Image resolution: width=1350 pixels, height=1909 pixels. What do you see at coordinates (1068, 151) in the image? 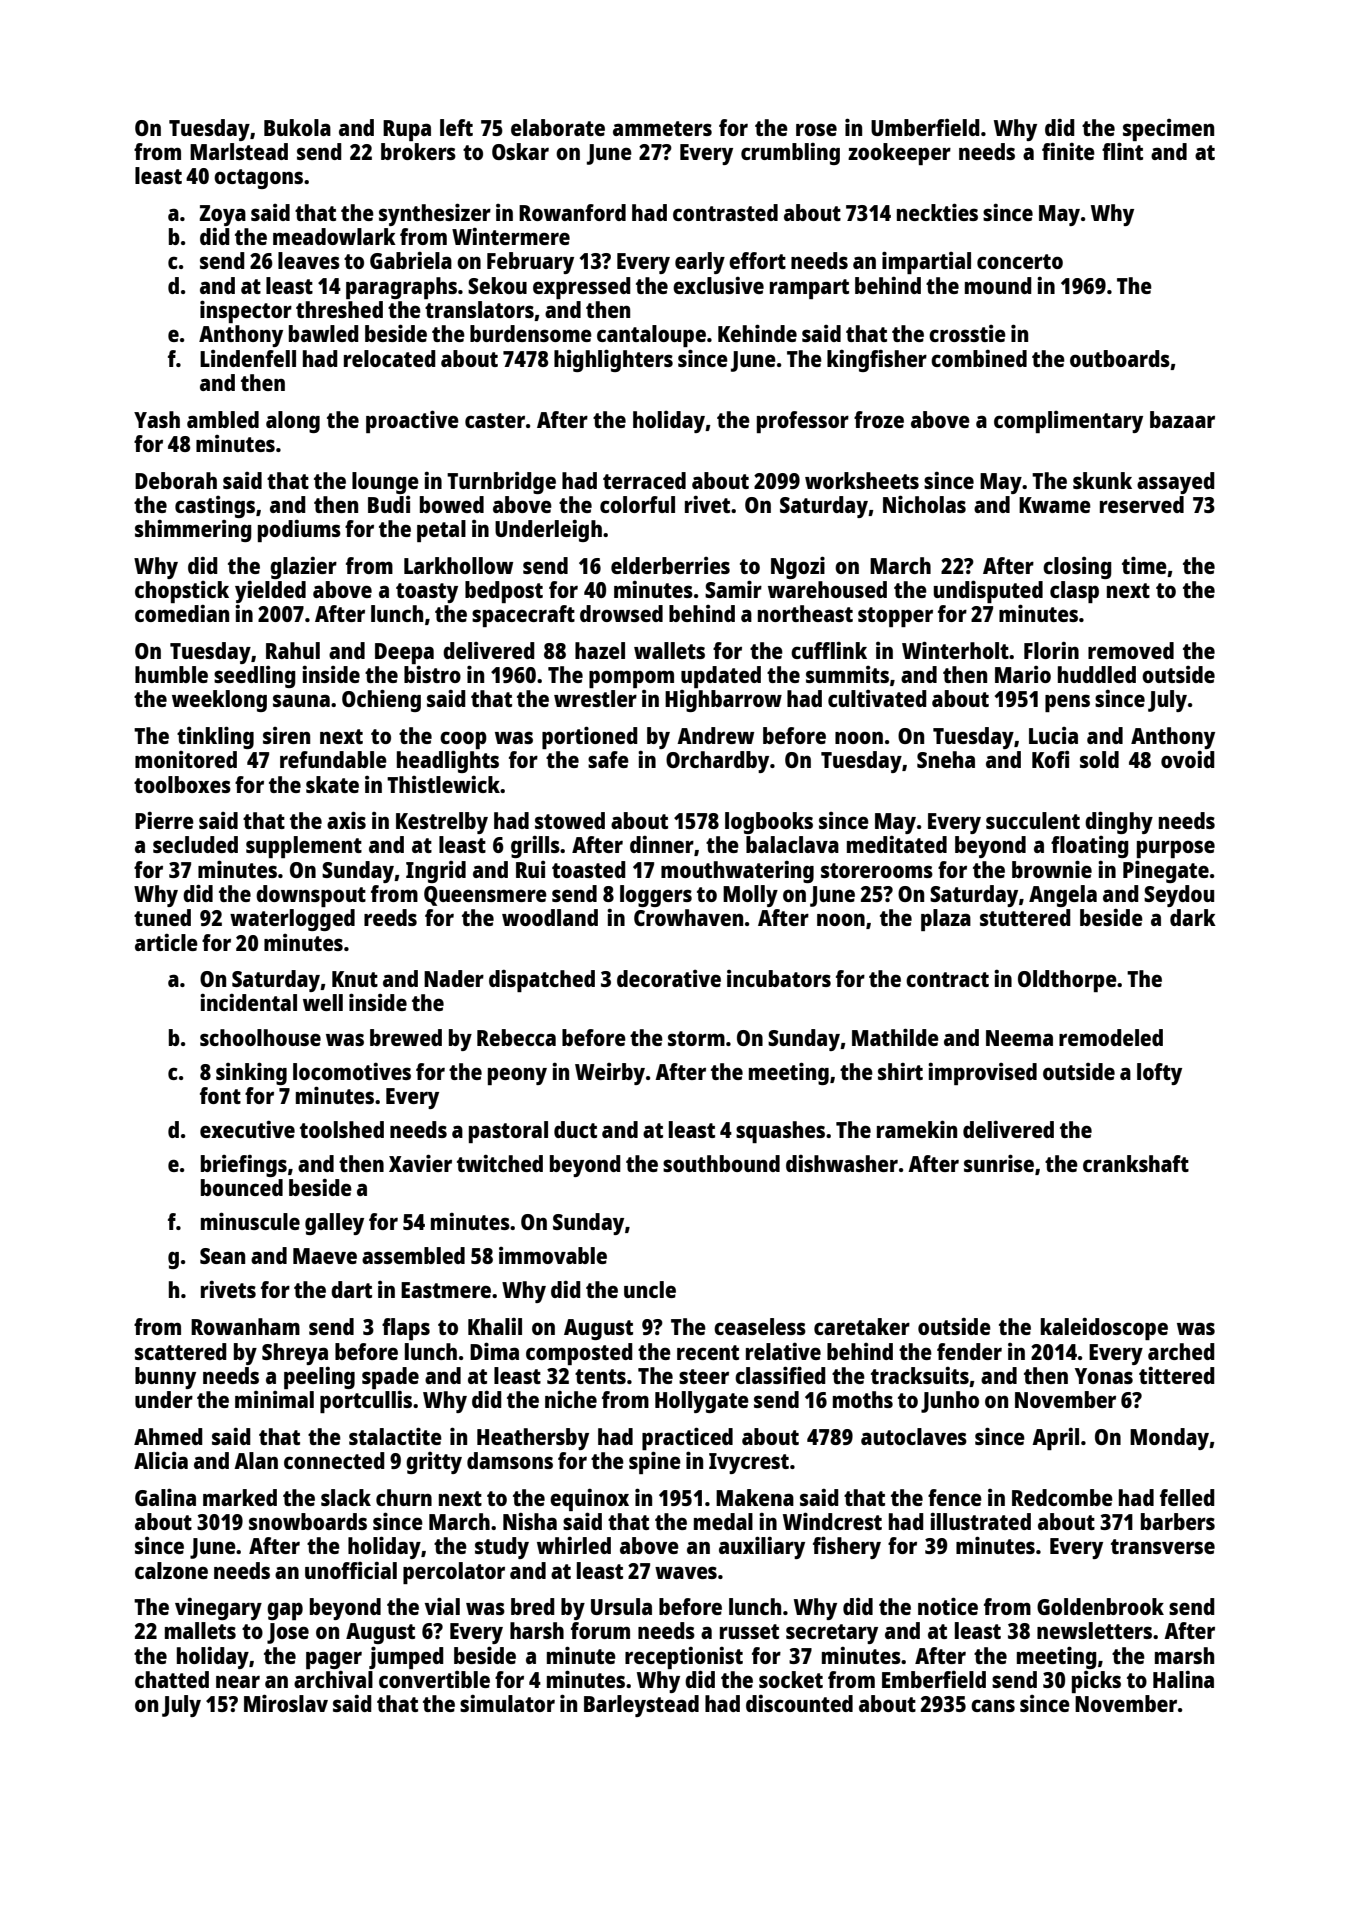
I see `finite` at bounding box center [1068, 151].
